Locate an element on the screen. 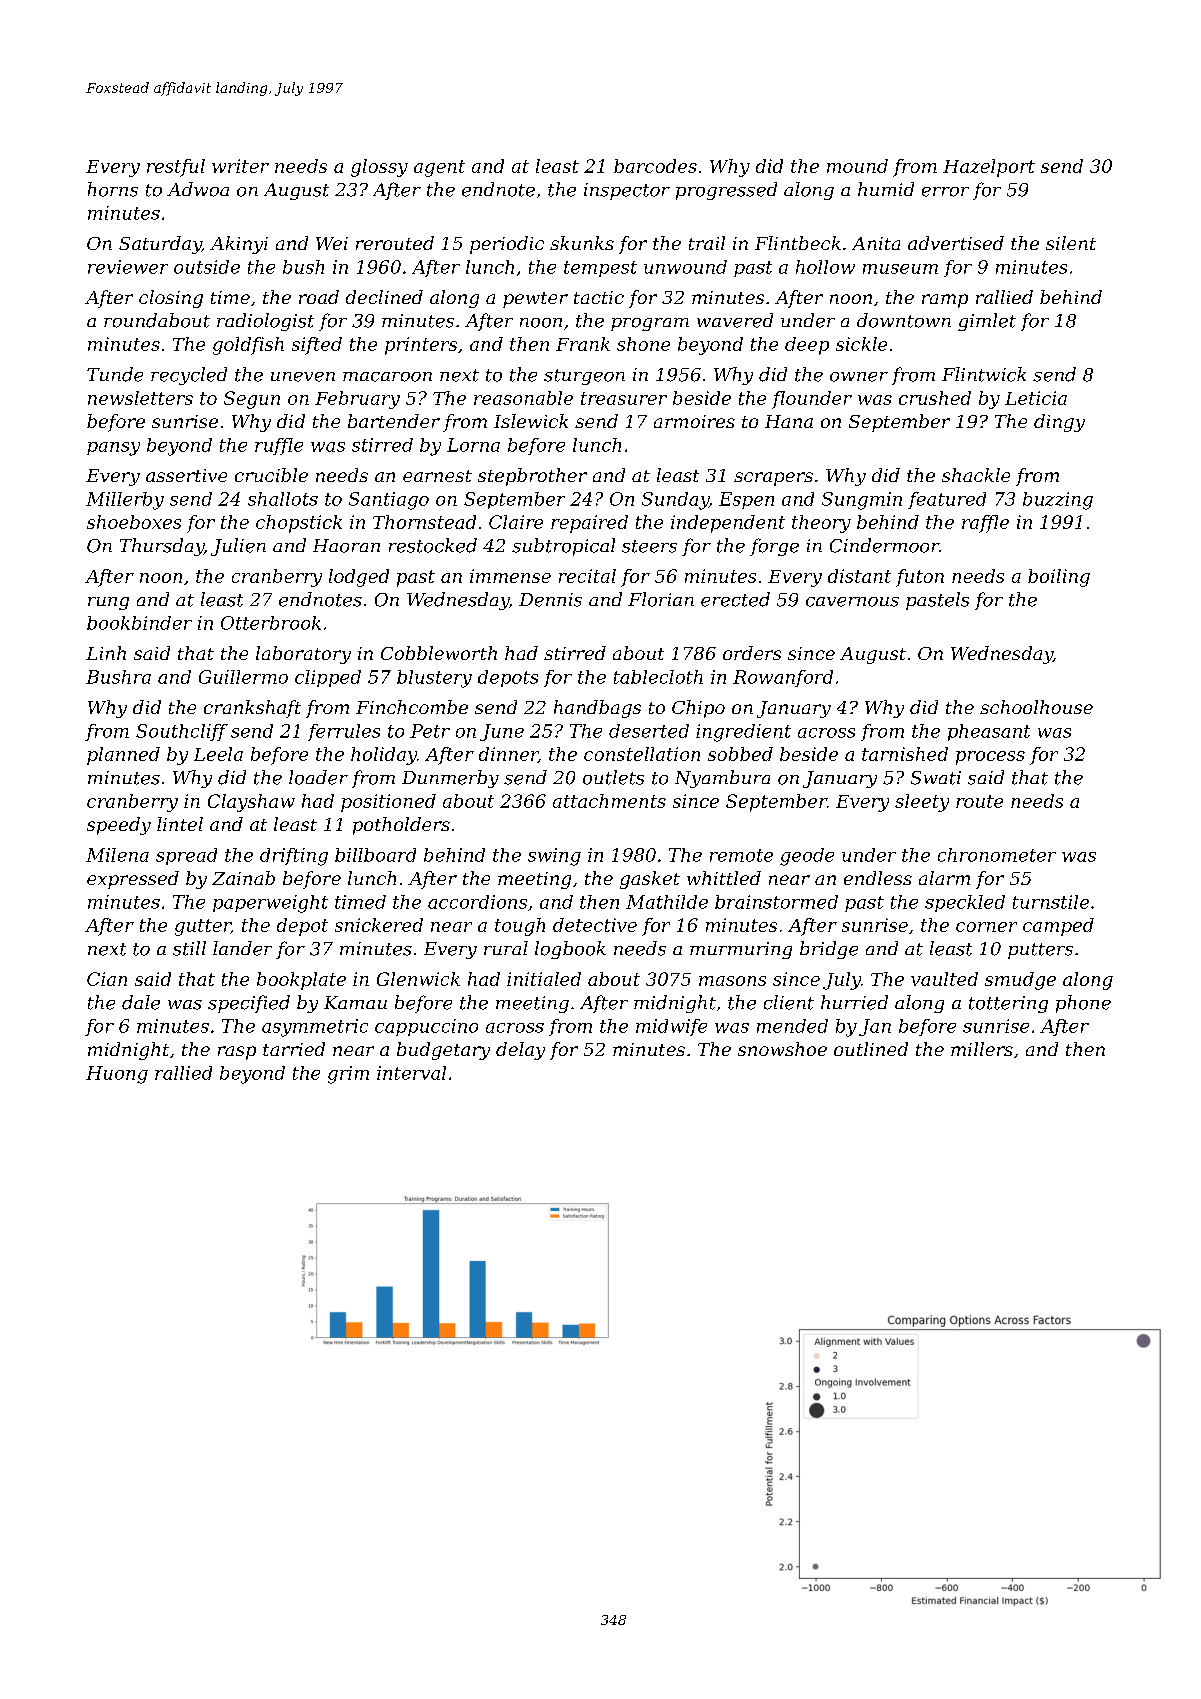 This screenshot has height=1699, width=1201. repaired is located at coordinates (589, 524).
